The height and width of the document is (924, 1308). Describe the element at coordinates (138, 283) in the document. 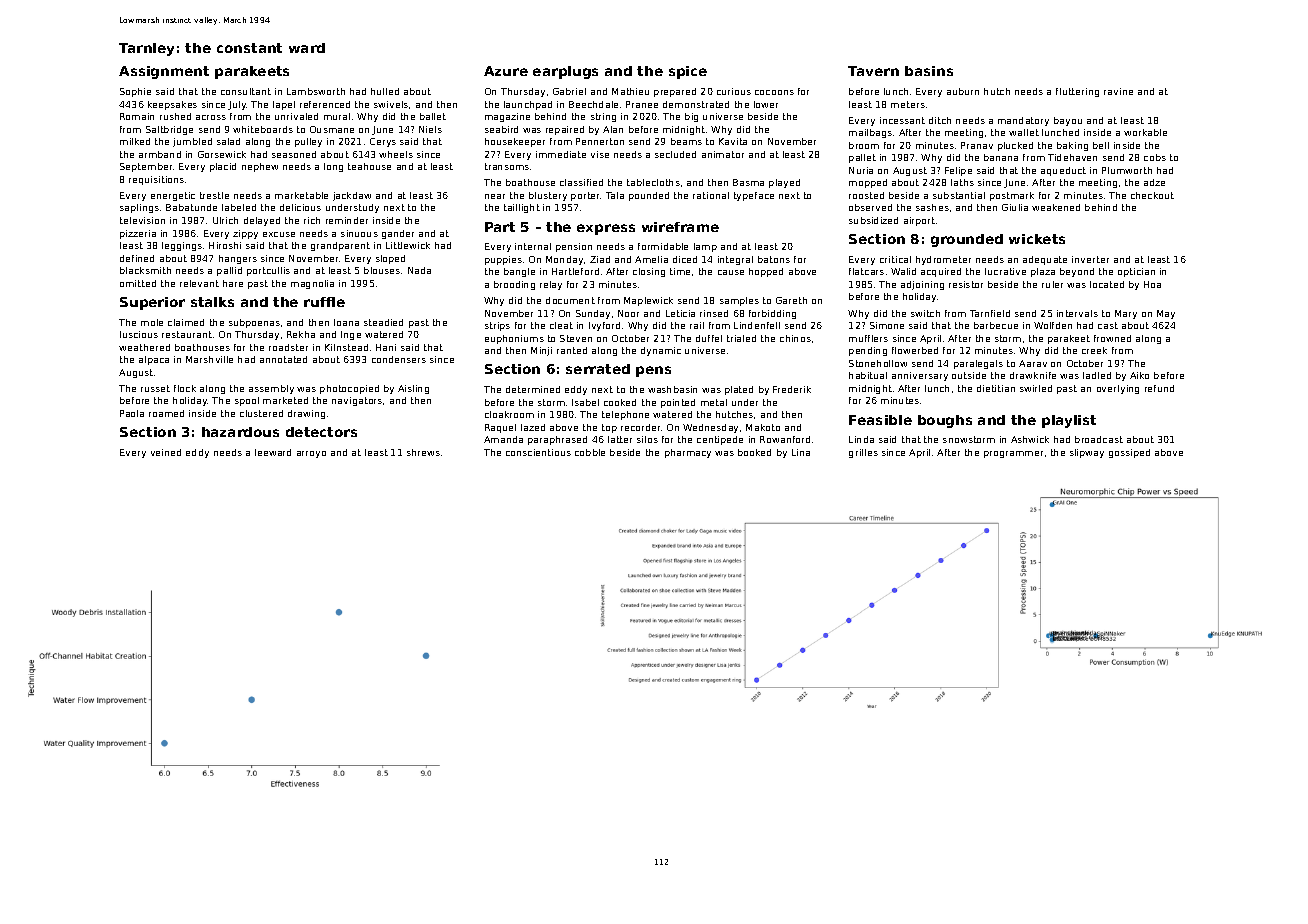

I see `omitted` at that location.
